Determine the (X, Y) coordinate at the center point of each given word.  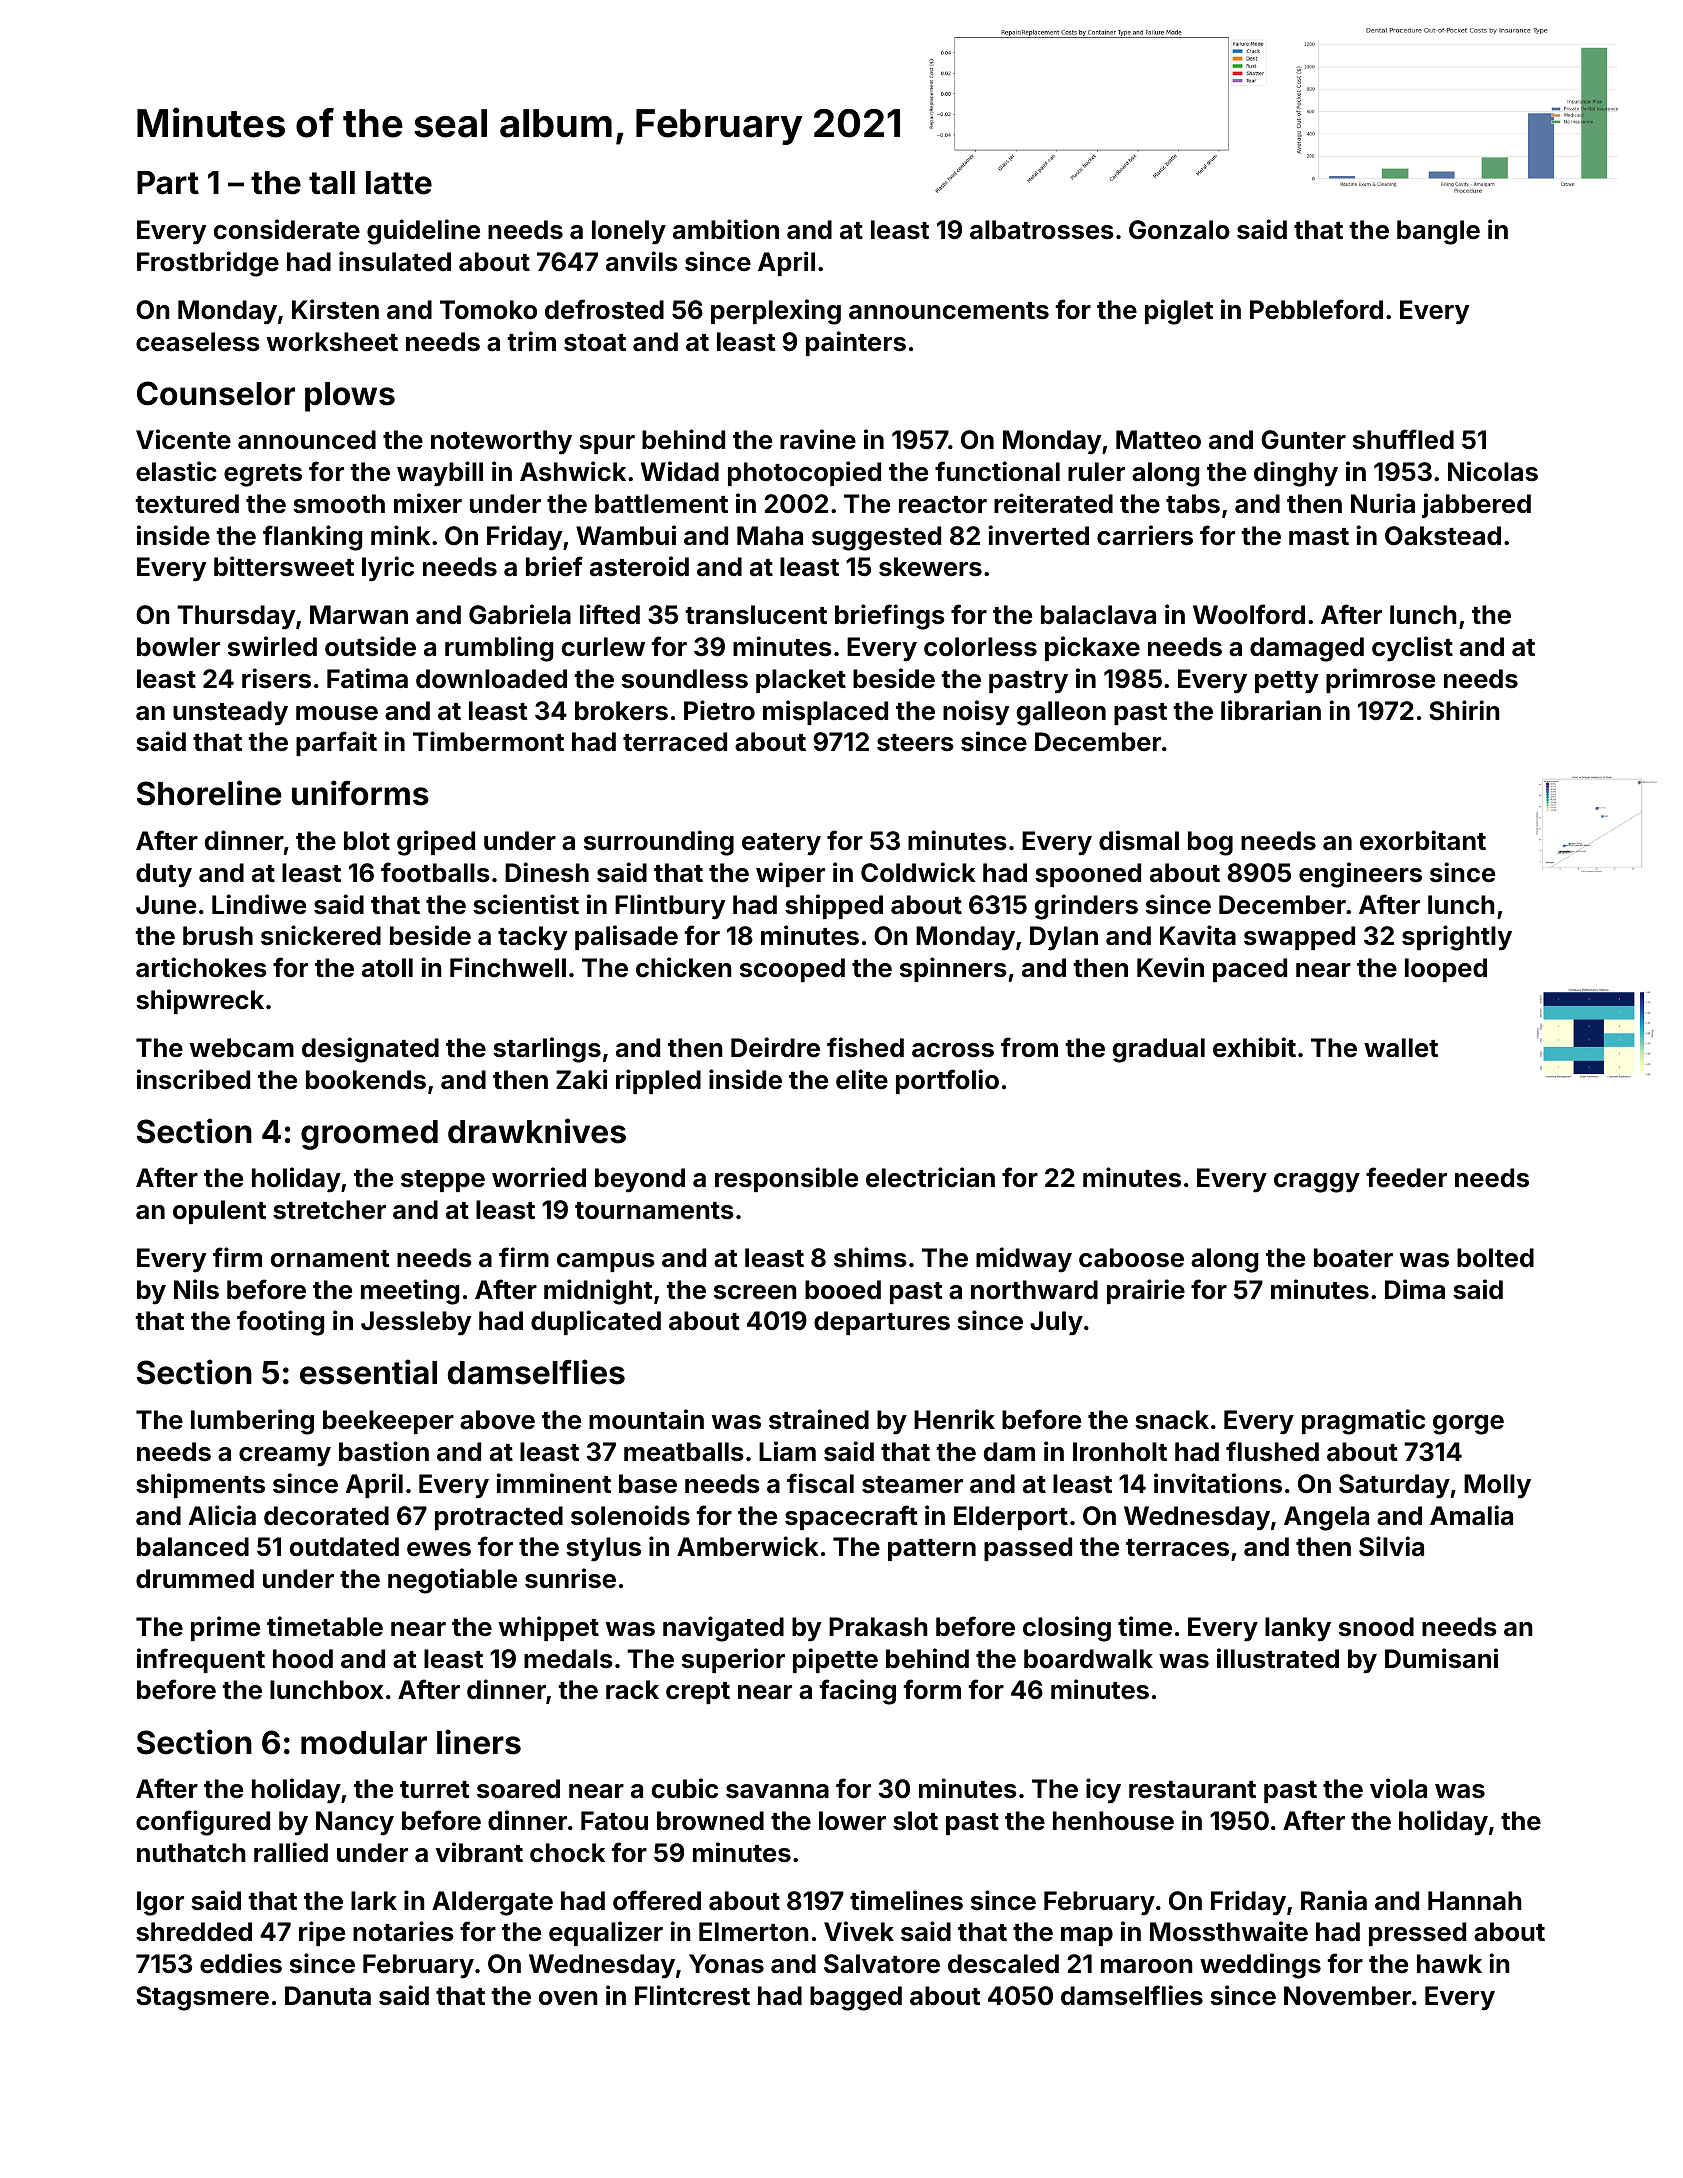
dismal (1139, 840)
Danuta (328, 1996)
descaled (1003, 1964)
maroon (1147, 1966)
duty (164, 875)
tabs (1193, 504)
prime (225, 1628)
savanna (777, 1791)
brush (218, 936)
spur (607, 444)
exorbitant (1423, 840)
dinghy (1296, 474)
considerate (287, 229)
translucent (756, 615)
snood (1376, 1627)
